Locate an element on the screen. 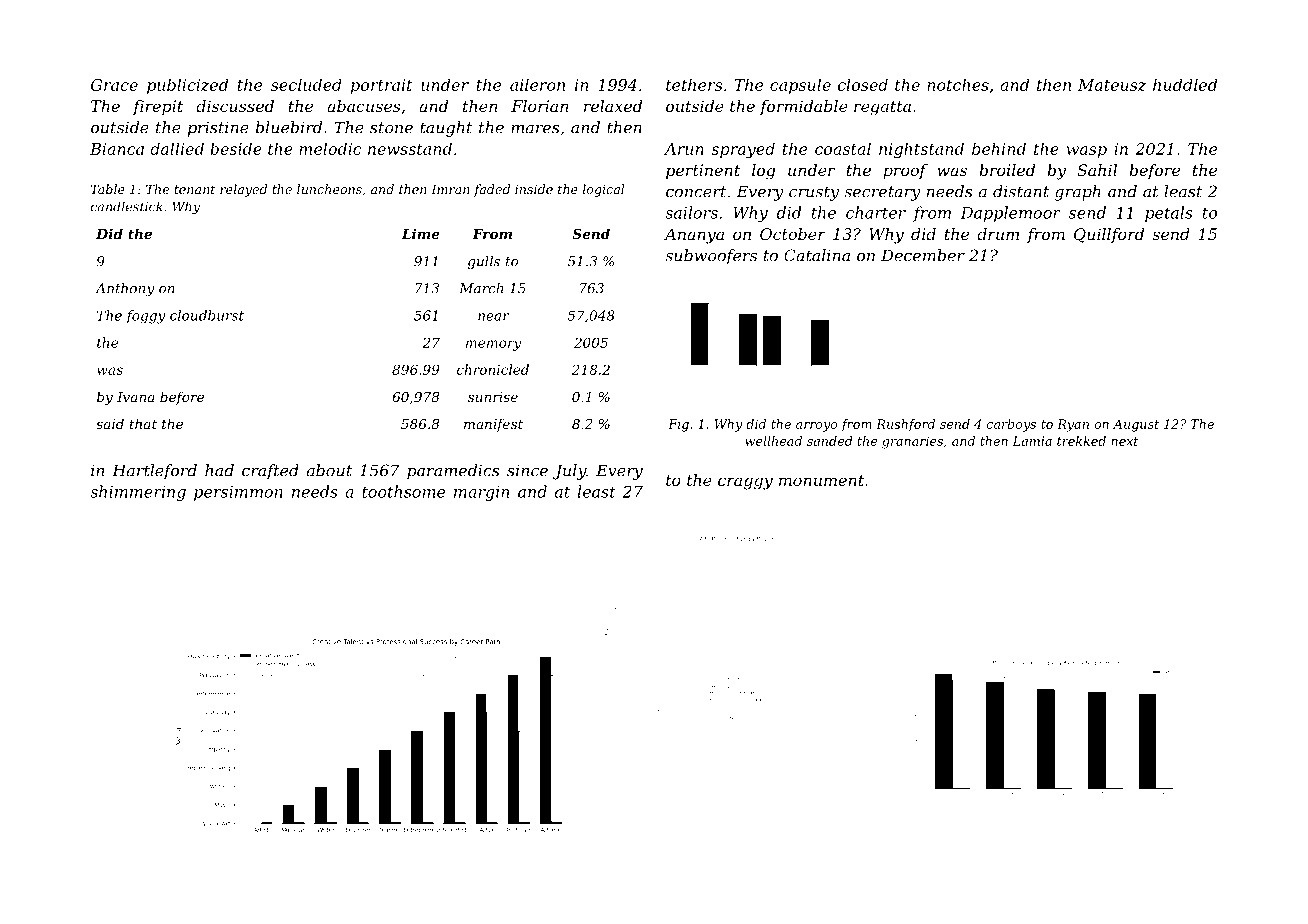 The image size is (1308, 924). memory is located at coordinates (493, 345).
